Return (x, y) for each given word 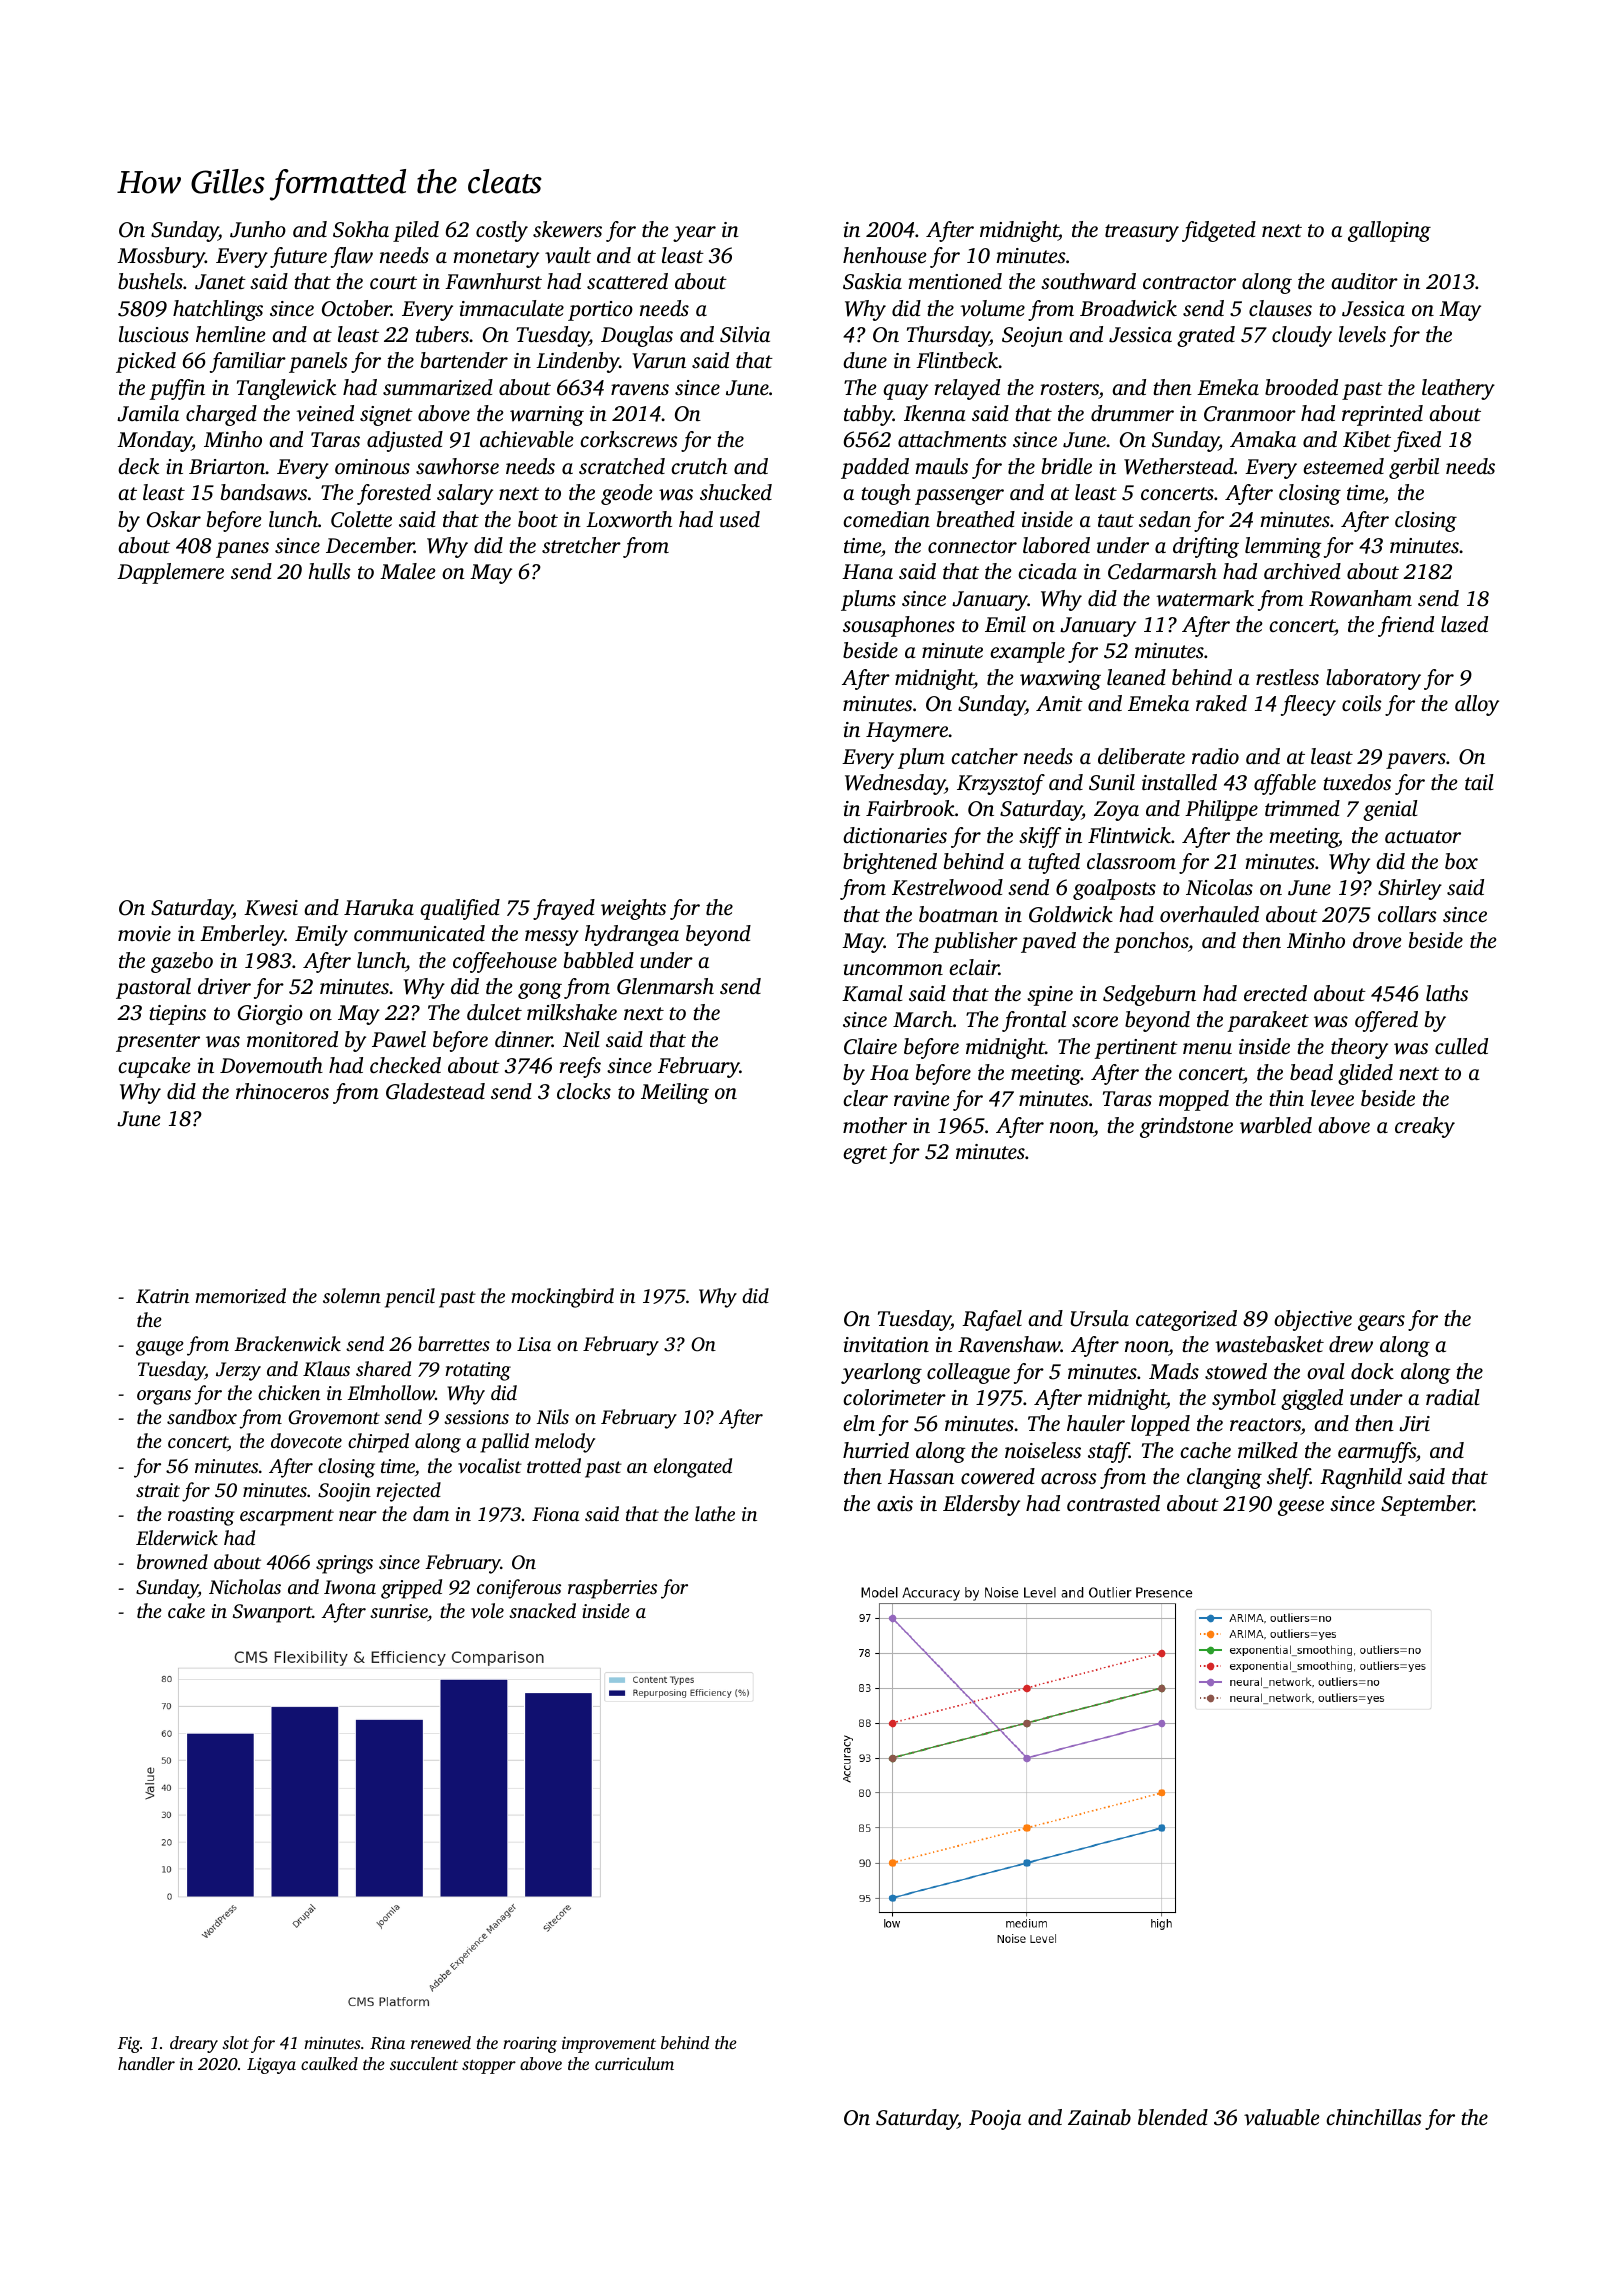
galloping (1389, 231)
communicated (419, 933)
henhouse (885, 255)
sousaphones (899, 626)
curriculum (634, 2063)
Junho (258, 229)
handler (146, 2063)
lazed (1464, 624)
